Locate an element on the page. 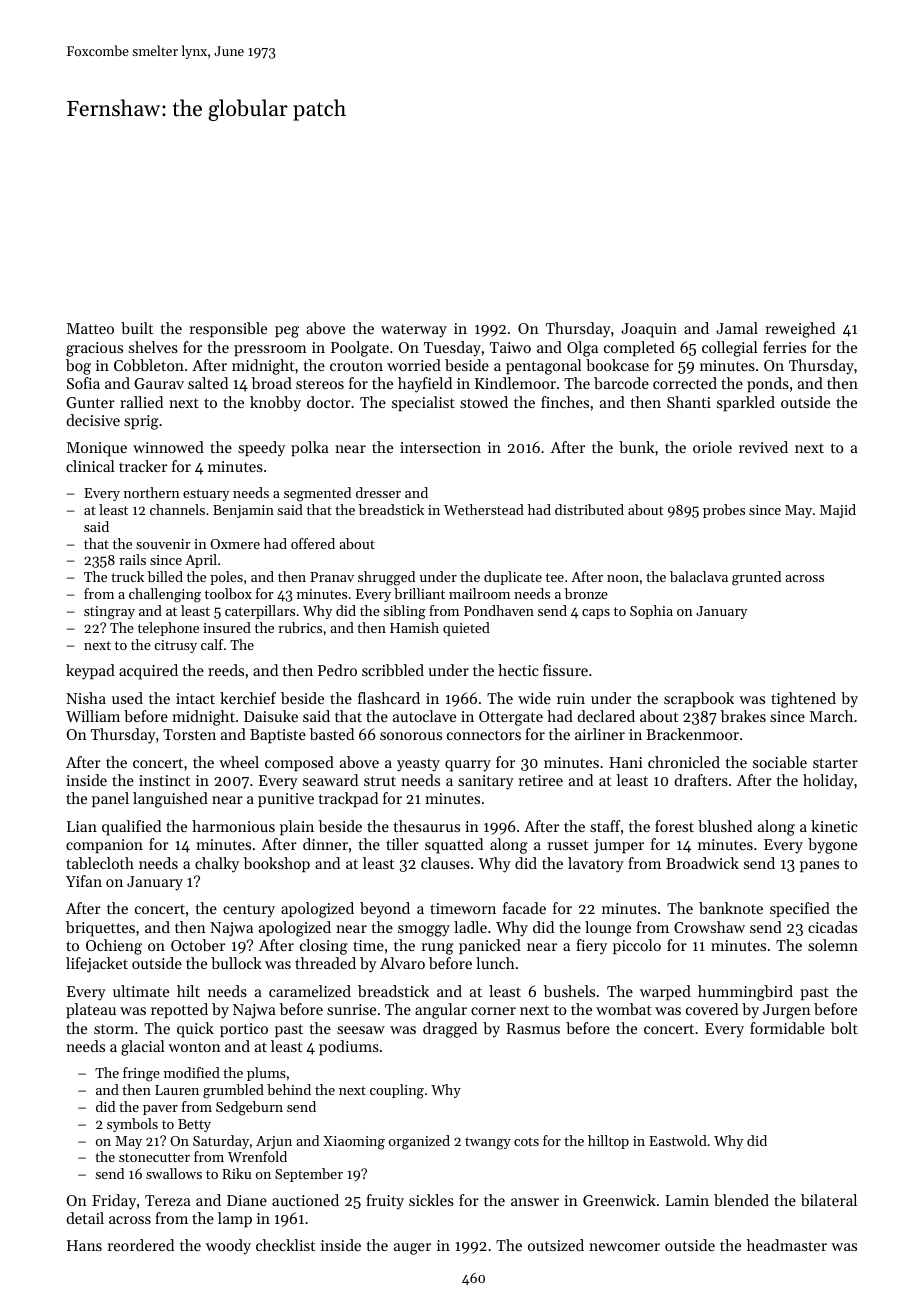 The height and width of the document is (1308, 924). peg is located at coordinates (287, 332).
